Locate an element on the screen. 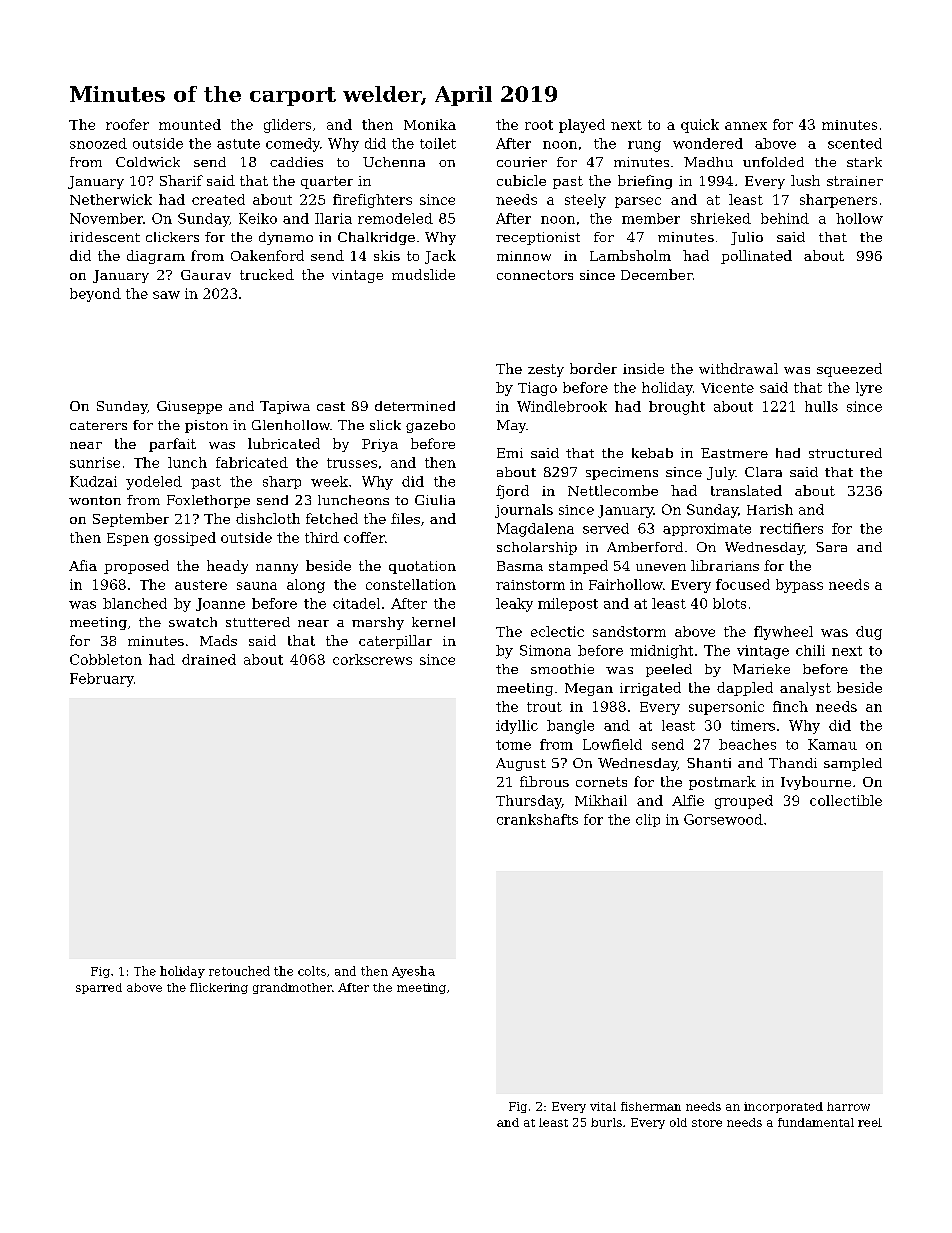 This screenshot has height=1233, width=952. timers is located at coordinates (753, 725).
